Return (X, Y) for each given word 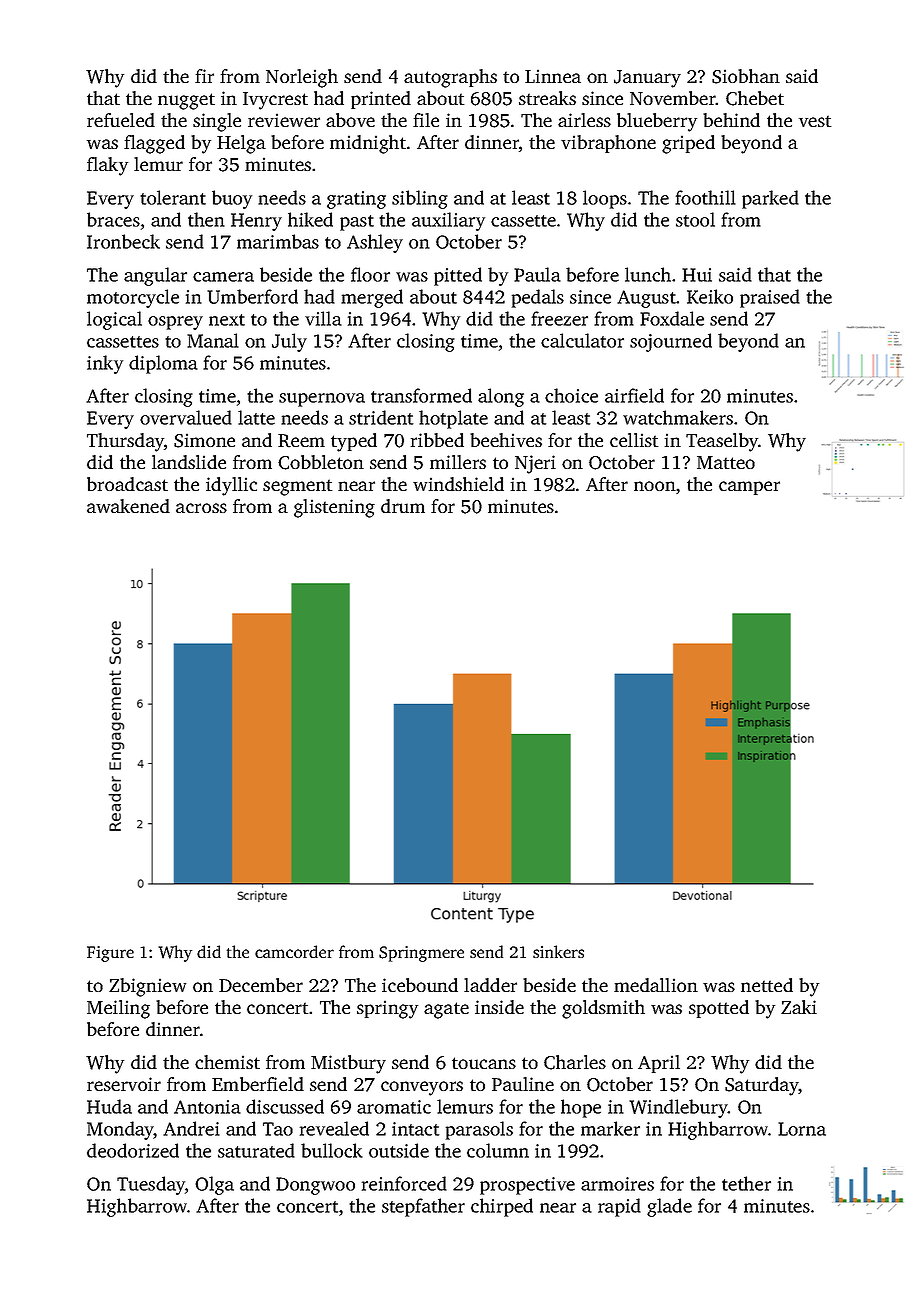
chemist (227, 1062)
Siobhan (746, 76)
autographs (450, 78)
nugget (186, 101)
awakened (128, 506)
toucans (484, 1063)
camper (749, 488)
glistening (334, 508)
